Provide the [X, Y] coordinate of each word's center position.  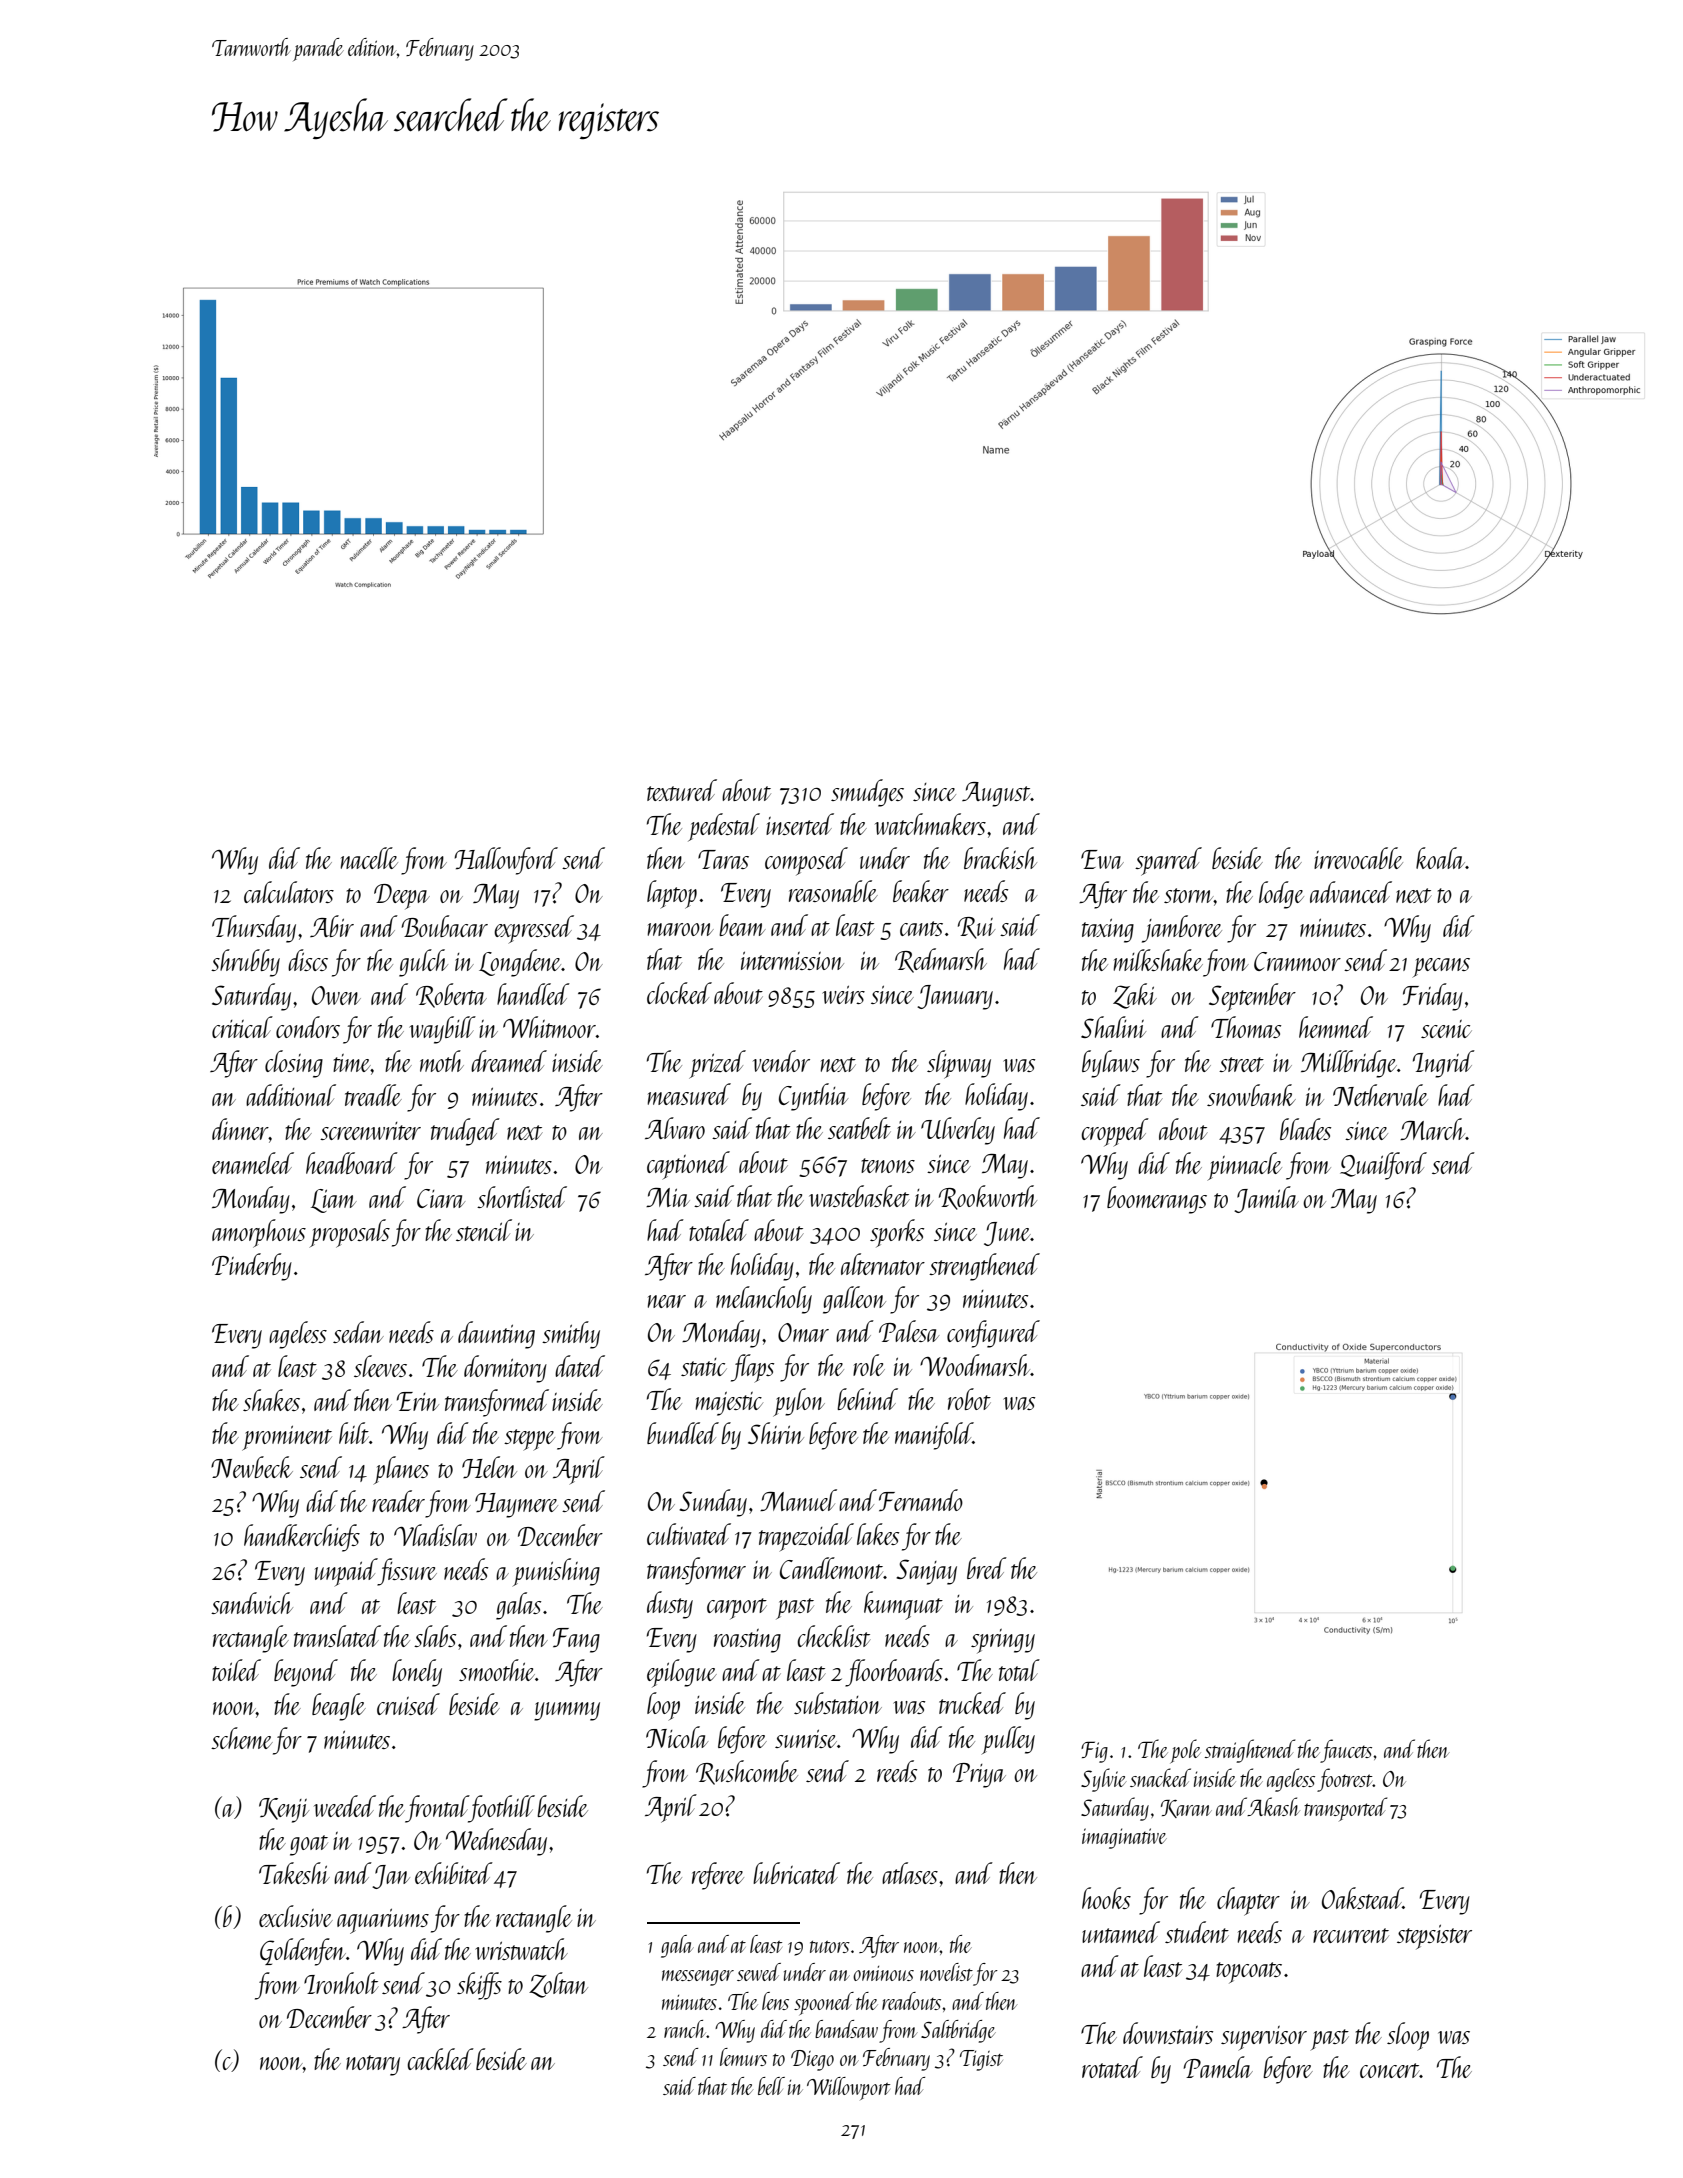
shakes [271, 1400]
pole [1185, 1751]
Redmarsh [941, 960]
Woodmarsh [975, 1365]
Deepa [402, 897]
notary [373, 2065]
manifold [934, 1436]
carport [737, 1609]
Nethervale [1380, 1095]
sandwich [252, 1603]
